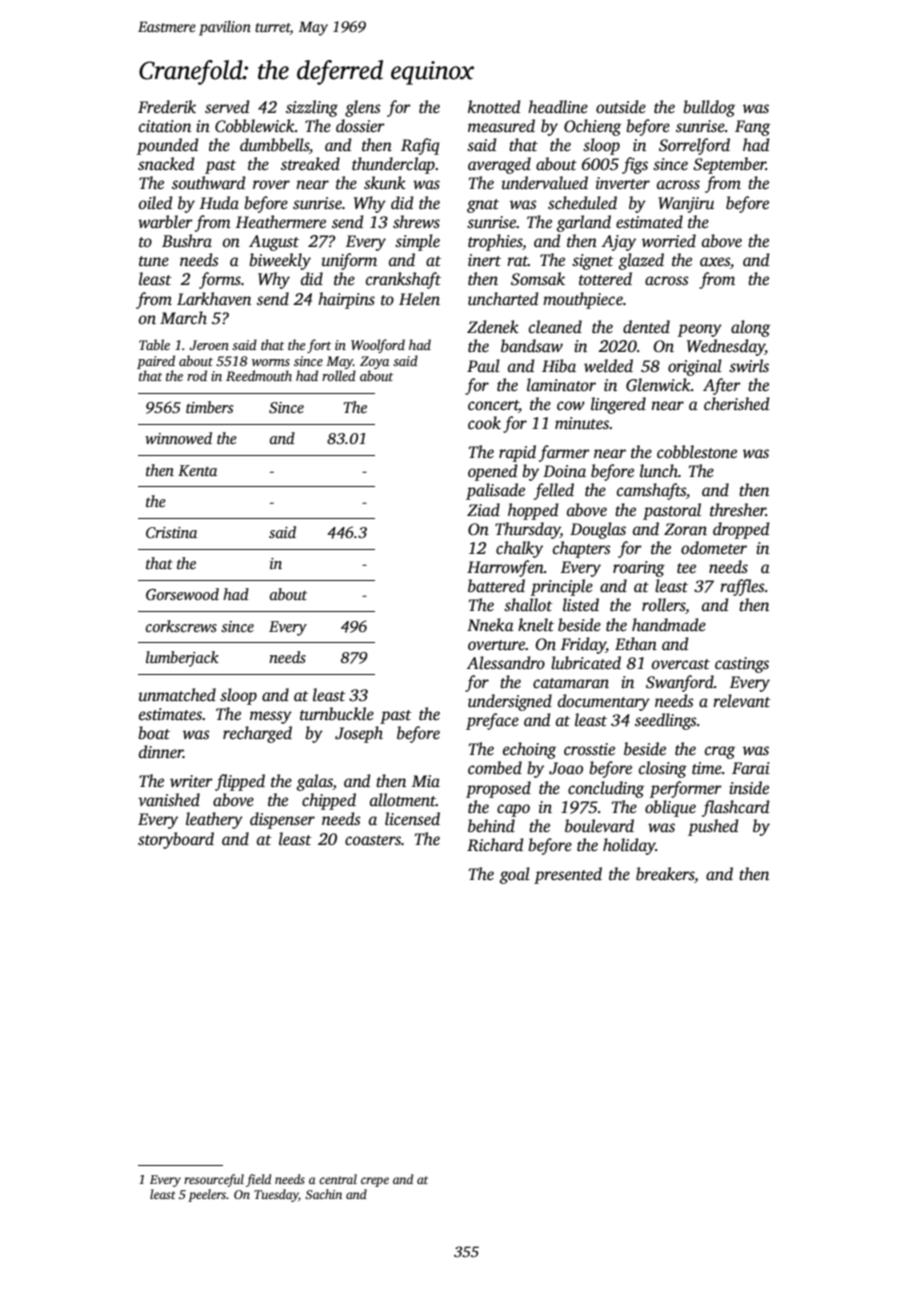 The image size is (908, 1316). I want to click on bulldog, so click(709, 108).
